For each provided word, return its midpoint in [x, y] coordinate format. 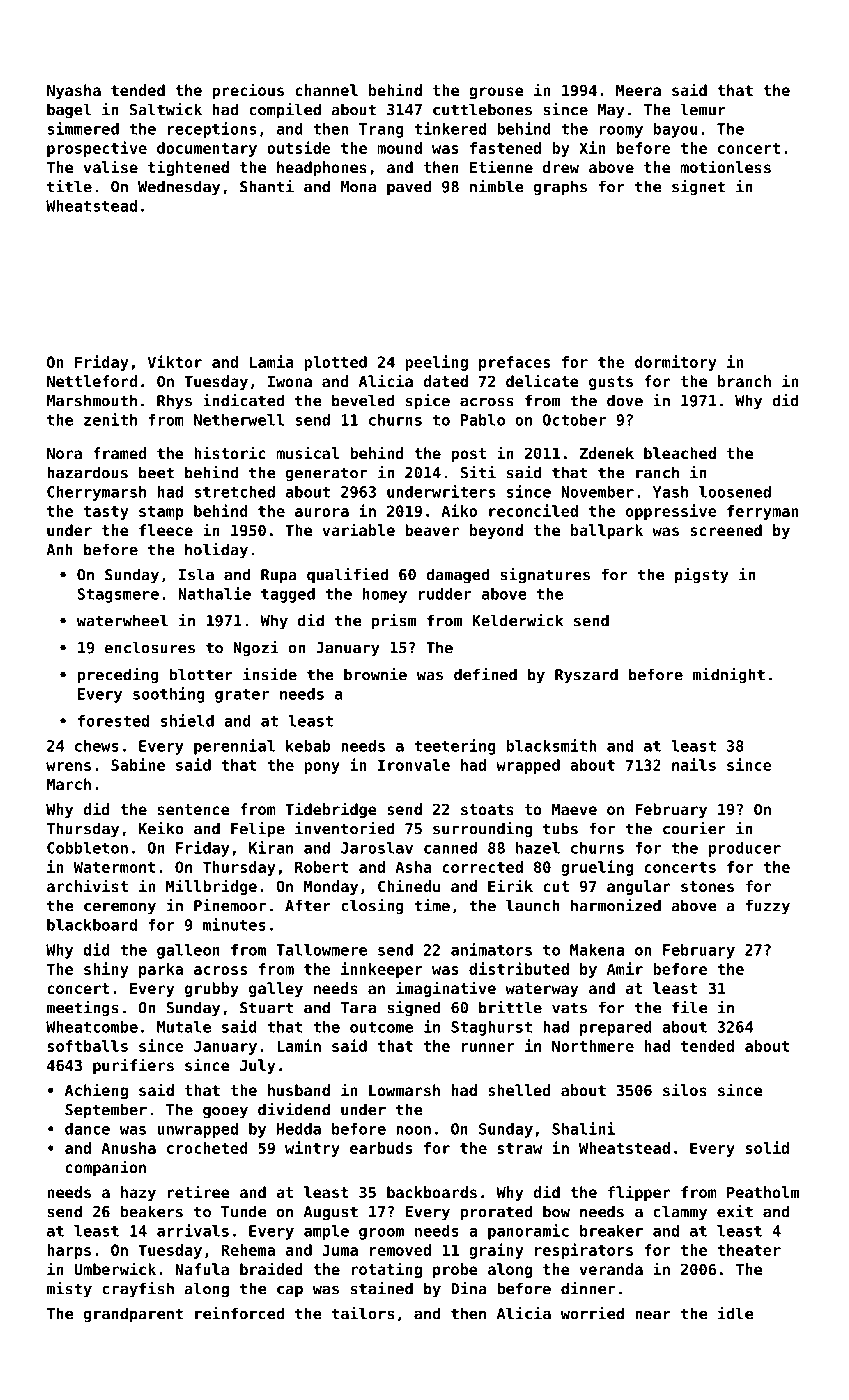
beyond [496, 531]
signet [698, 188]
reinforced [239, 1313]
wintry [312, 1149]
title [69, 186]
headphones [322, 168]
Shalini [583, 1128]
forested [113, 721]
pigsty [702, 576]
